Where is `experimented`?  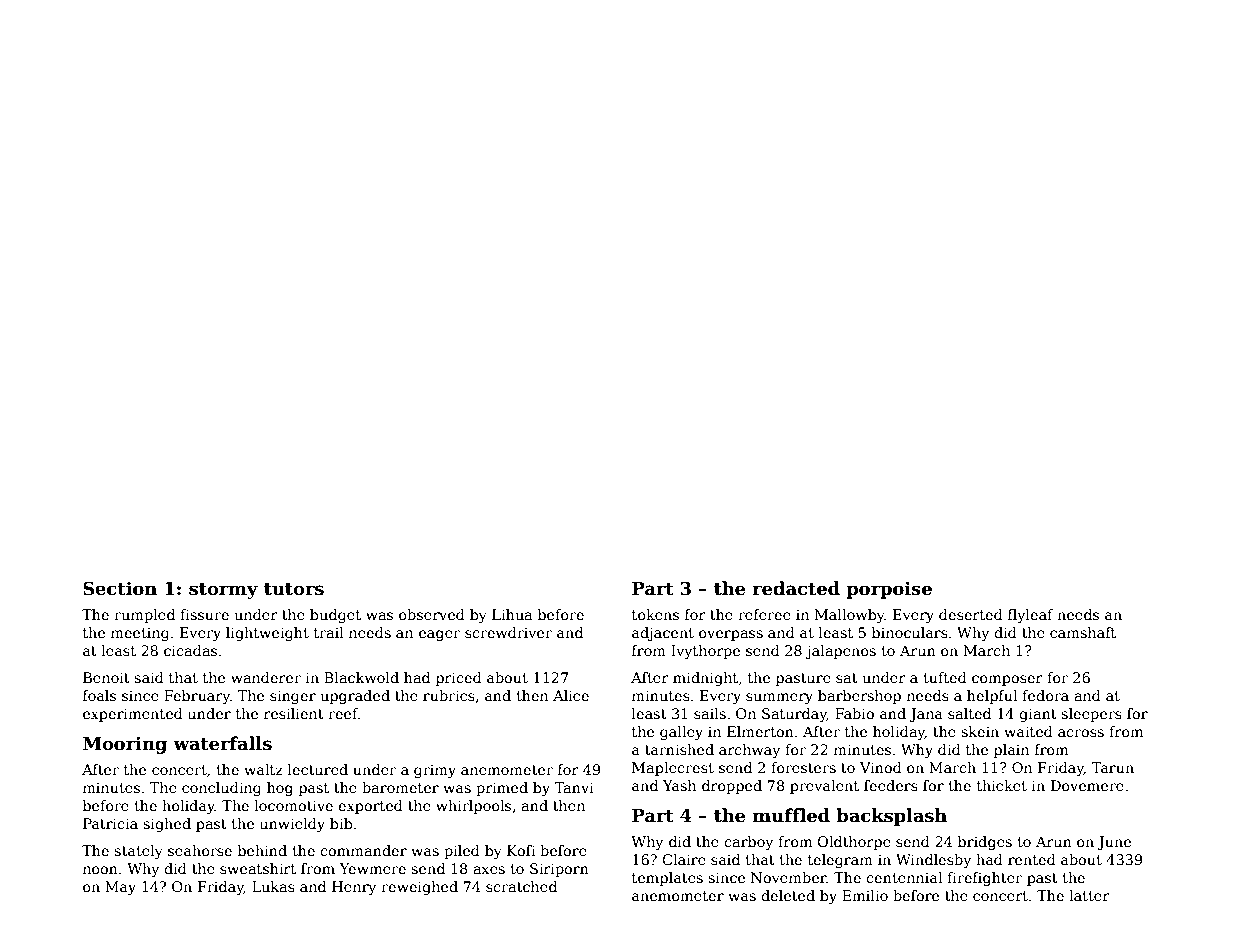
experimented is located at coordinates (133, 715).
